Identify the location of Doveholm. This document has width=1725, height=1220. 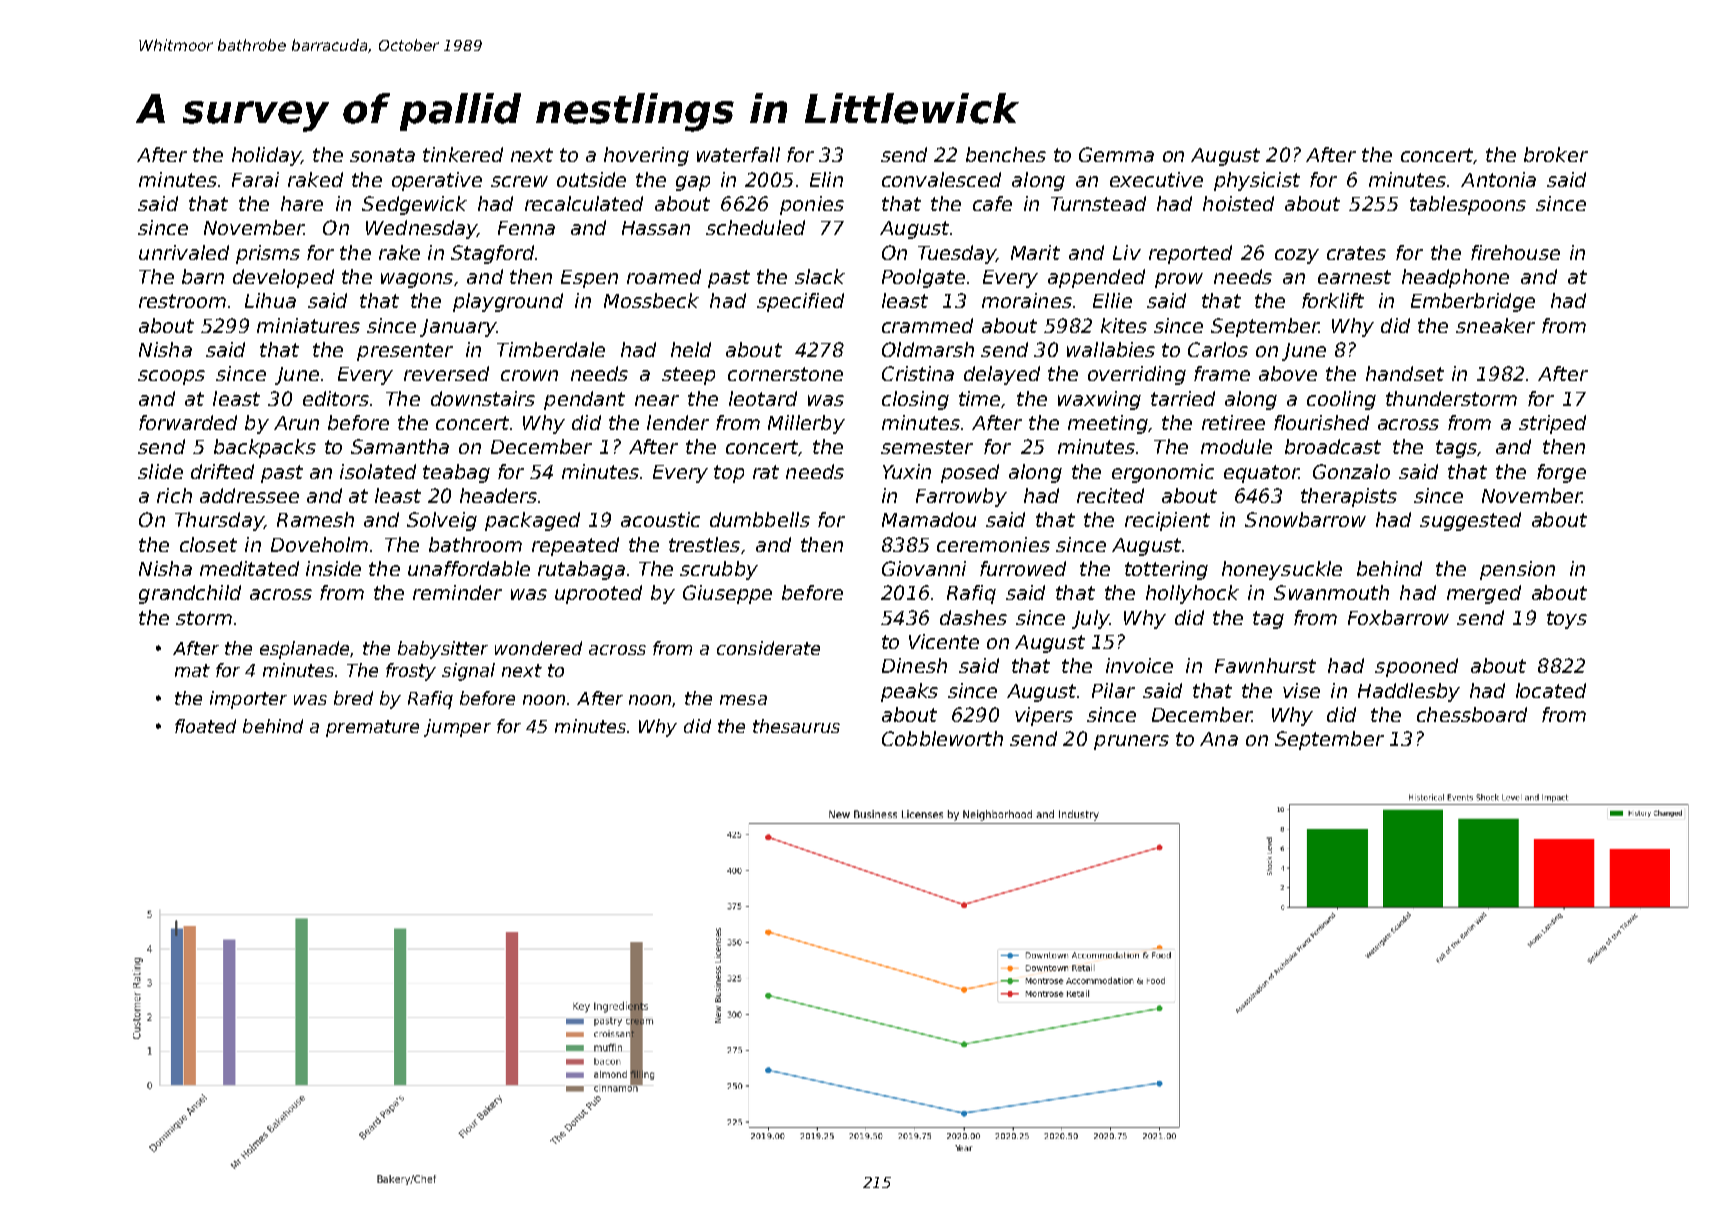
(319, 544).
